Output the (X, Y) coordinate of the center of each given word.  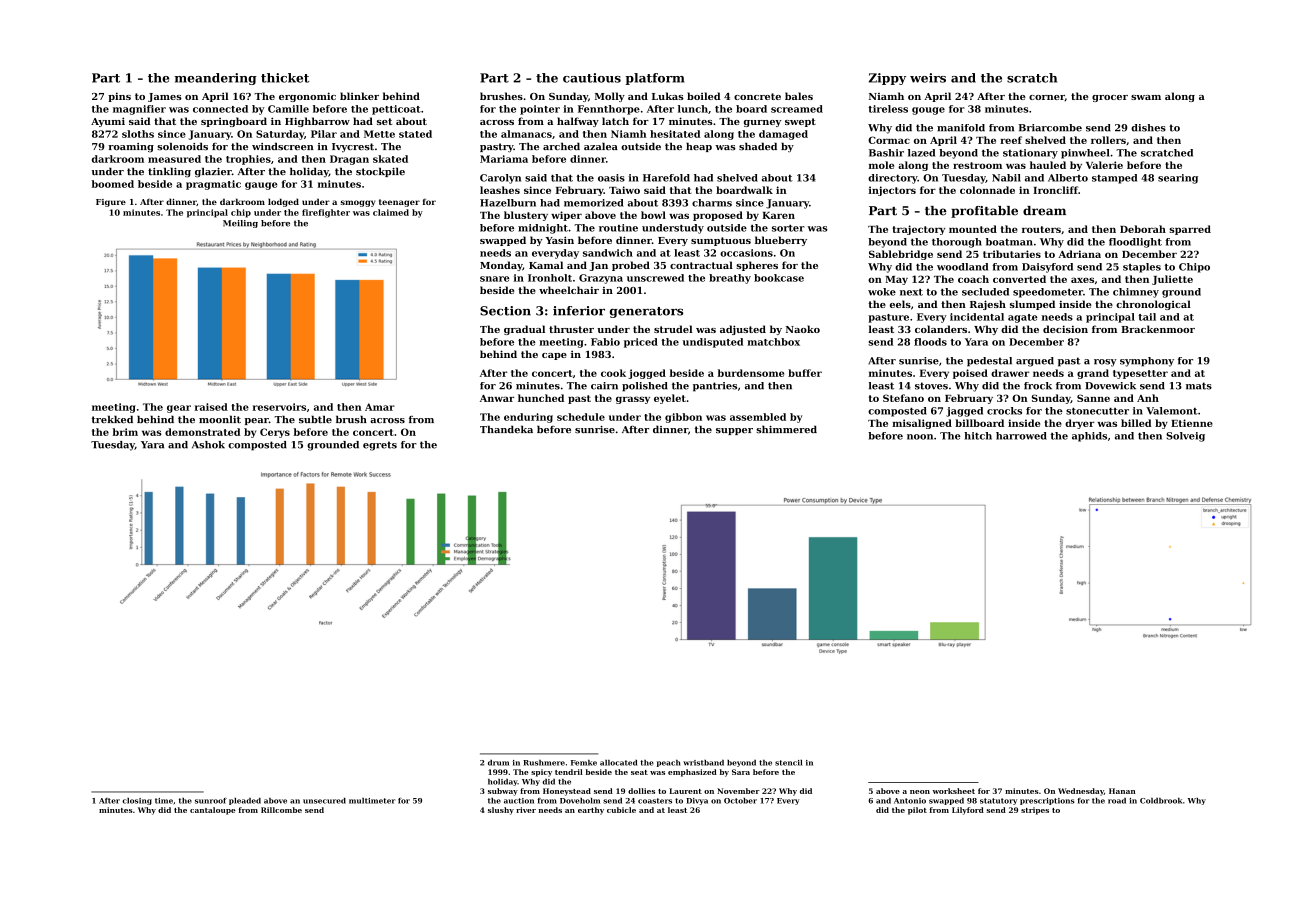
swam (1146, 97)
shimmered (786, 429)
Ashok (208, 445)
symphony (1147, 362)
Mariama (504, 159)
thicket (285, 78)
